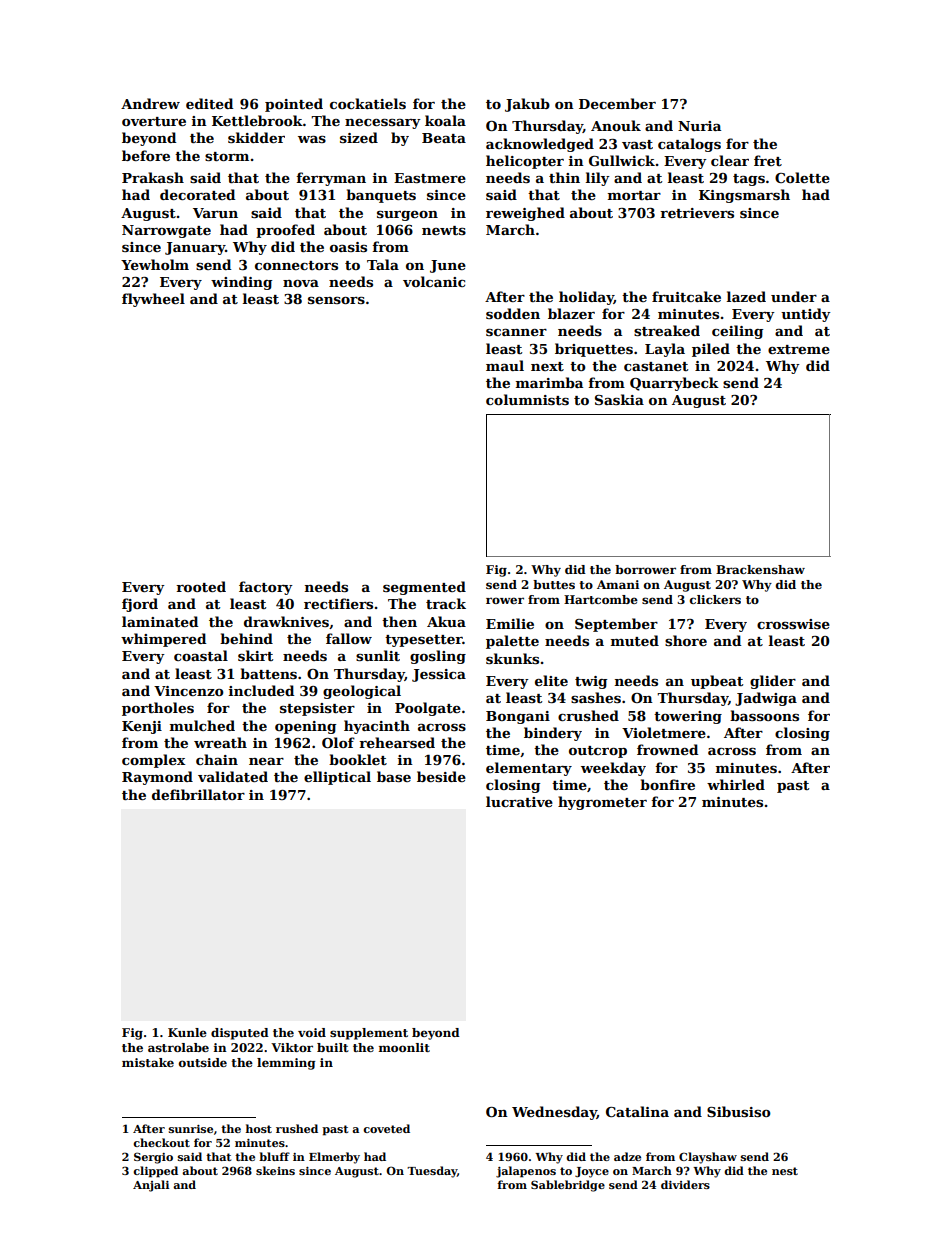 The image size is (952, 1233). What do you see at coordinates (760, 569) in the image?
I see `Brackenshaw` at bounding box center [760, 569].
